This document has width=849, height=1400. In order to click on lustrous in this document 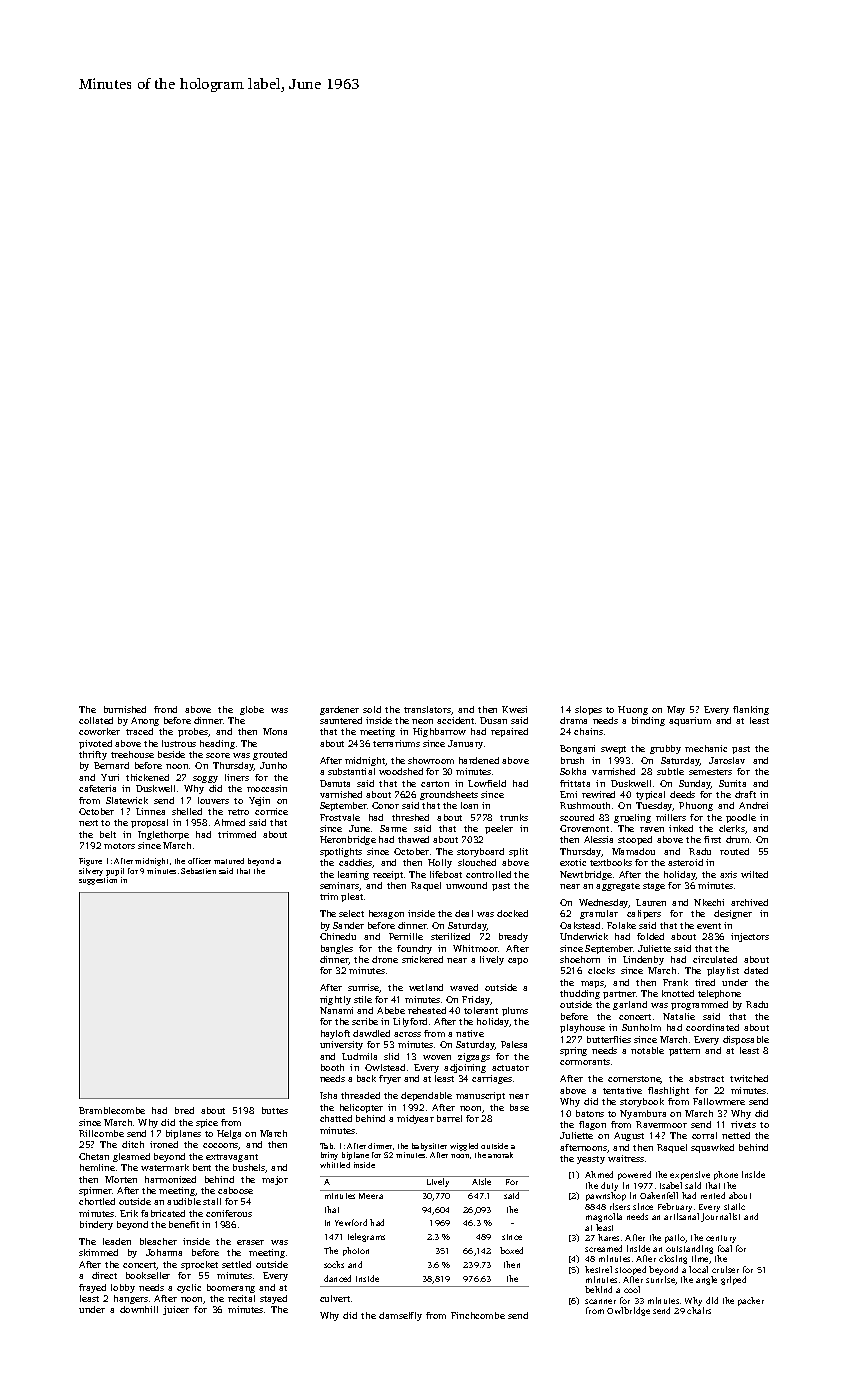, I will do `click(179, 743)`.
